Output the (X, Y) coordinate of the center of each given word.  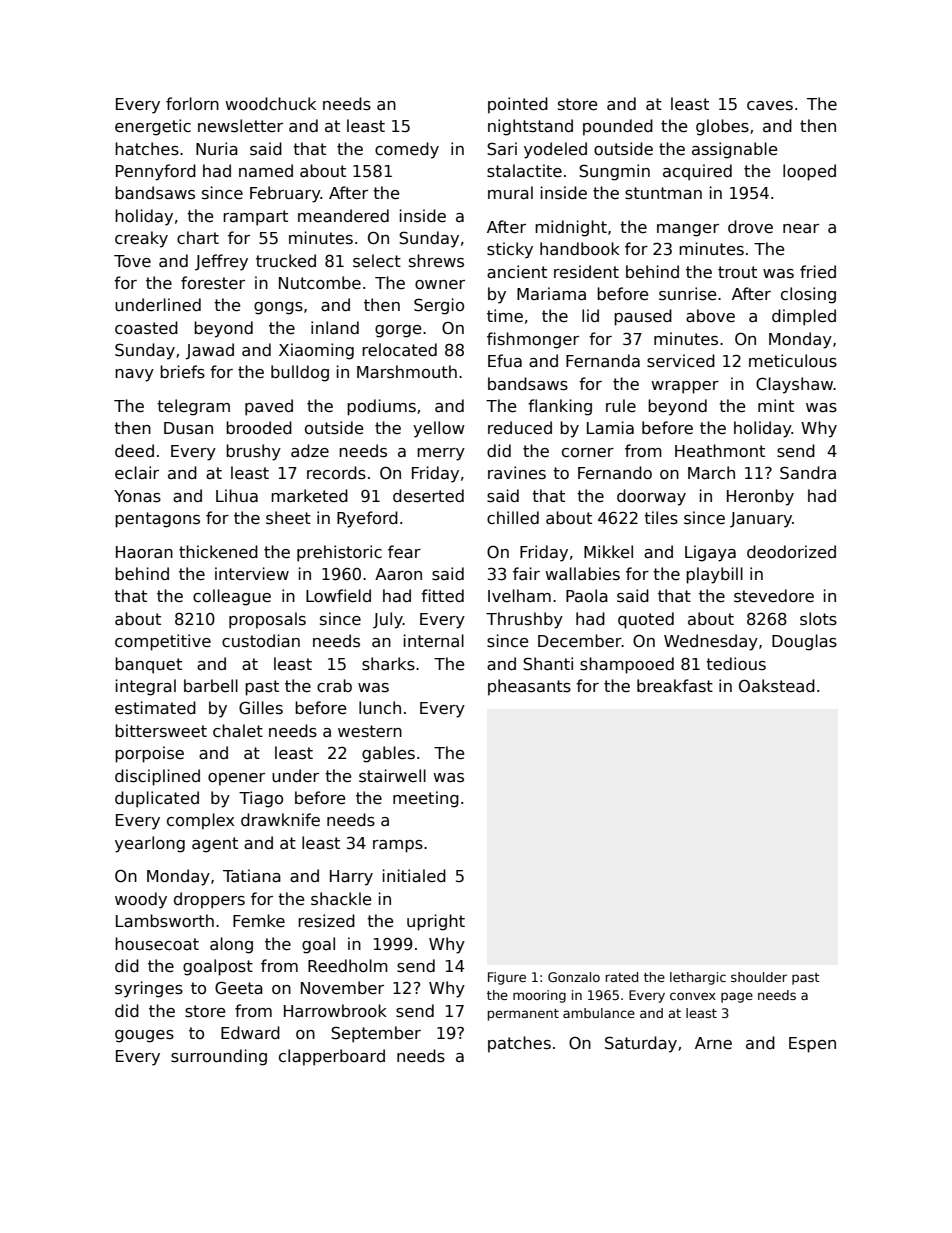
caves (770, 106)
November (342, 987)
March (711, 473)
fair (526, 574)
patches (519, 1044)
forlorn (192, 103)
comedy (407, 150)
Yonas (137, 496)
